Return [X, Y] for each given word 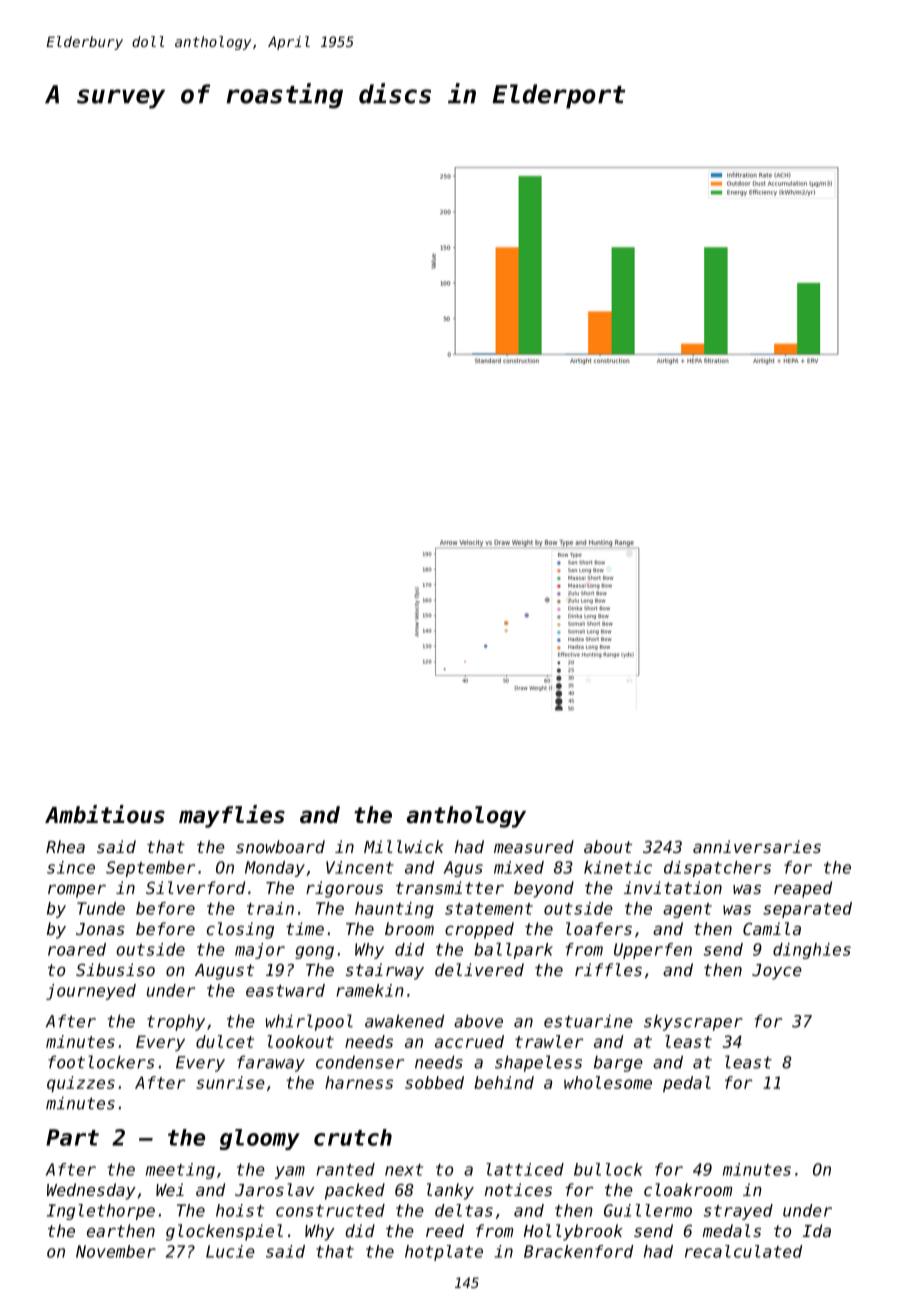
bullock [608, 1169]
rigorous [344, 889]
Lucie [230, 1251]
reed [445, 1230]
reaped [803, 889]
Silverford [195, 887]
